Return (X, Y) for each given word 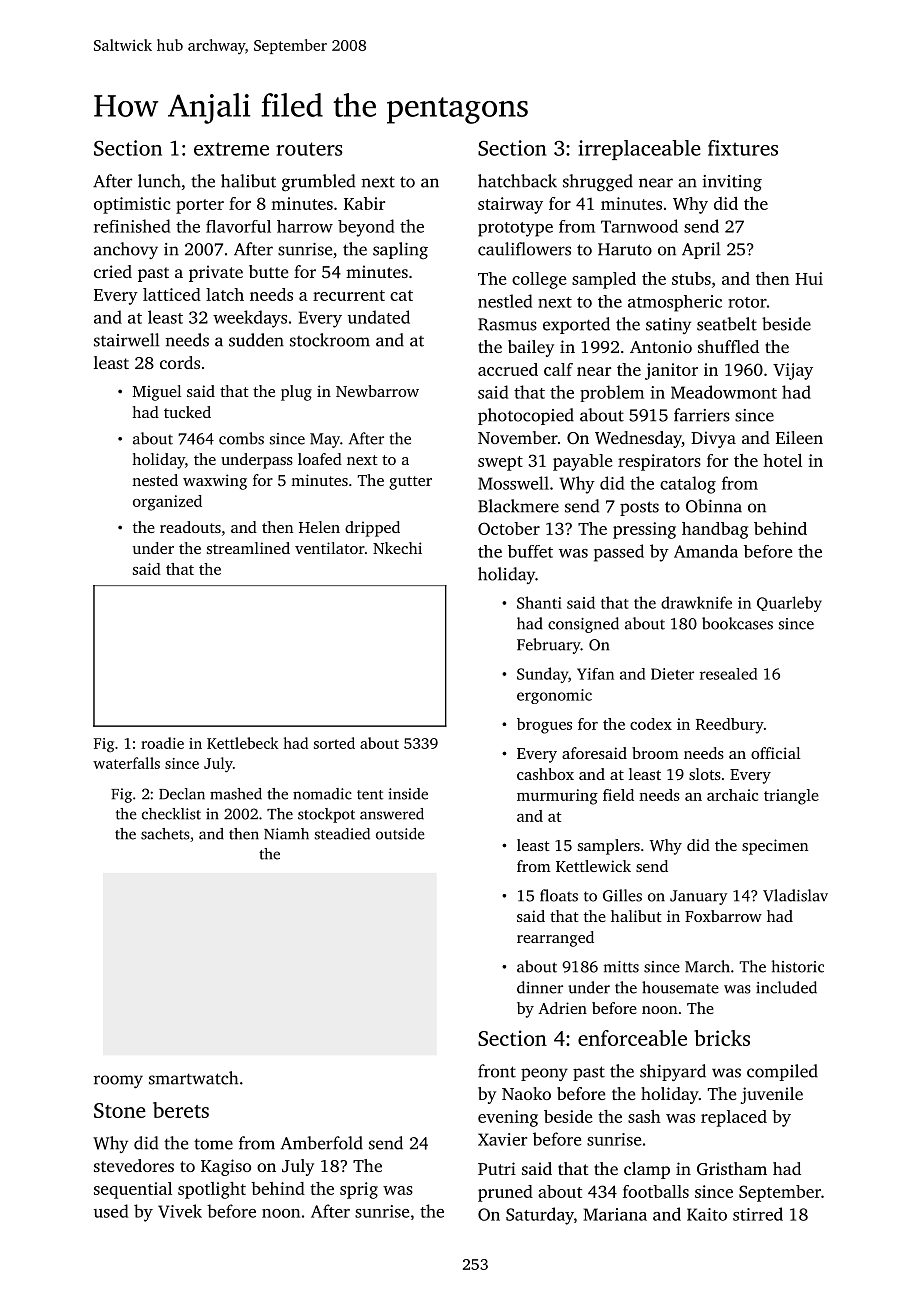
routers (309, 149)
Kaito (707, 1214)
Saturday (540, 1216)
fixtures (743, 148)
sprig (359, 1190)
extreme (231, 149)
